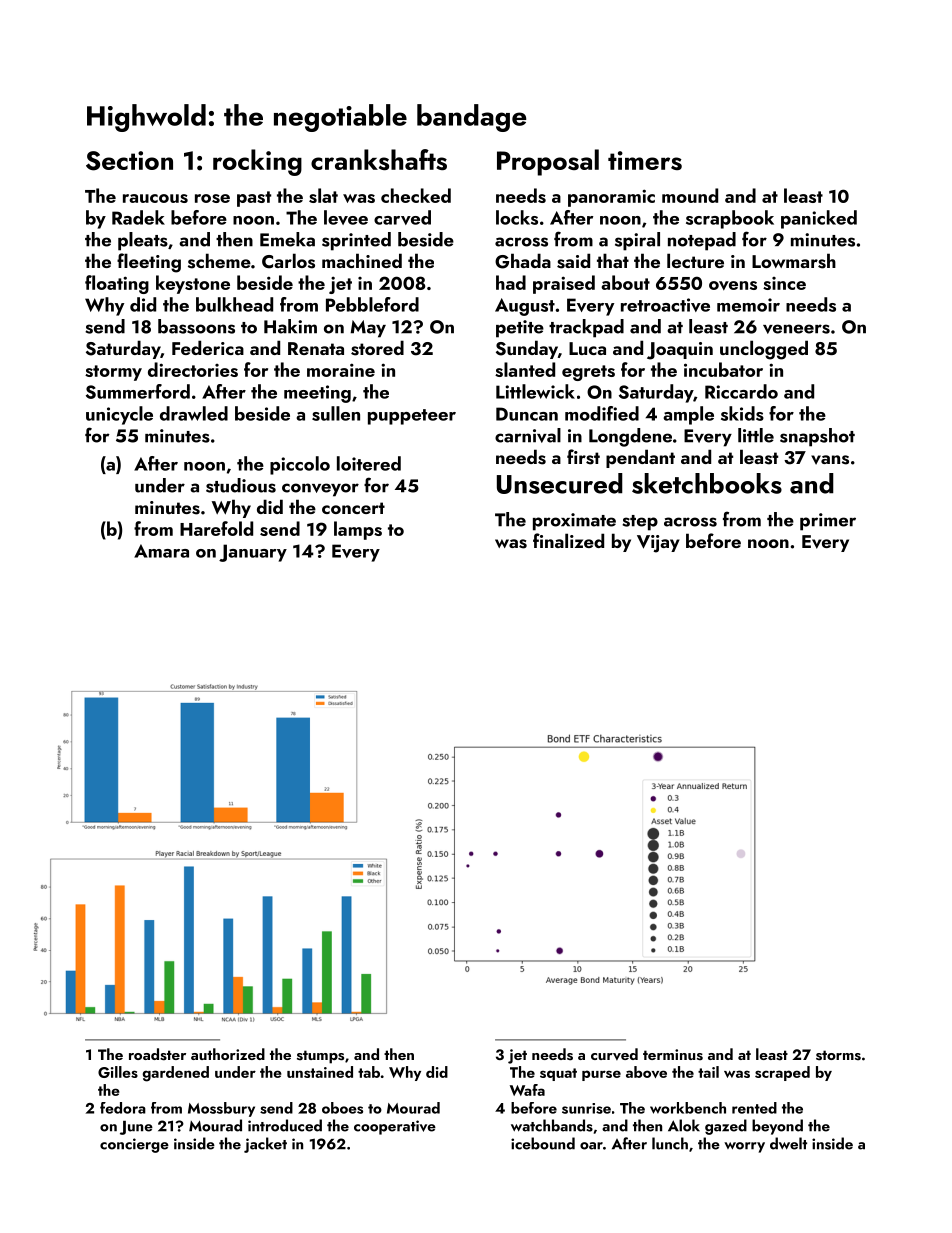  I want to click on Wafa, so click(527, 1090).
